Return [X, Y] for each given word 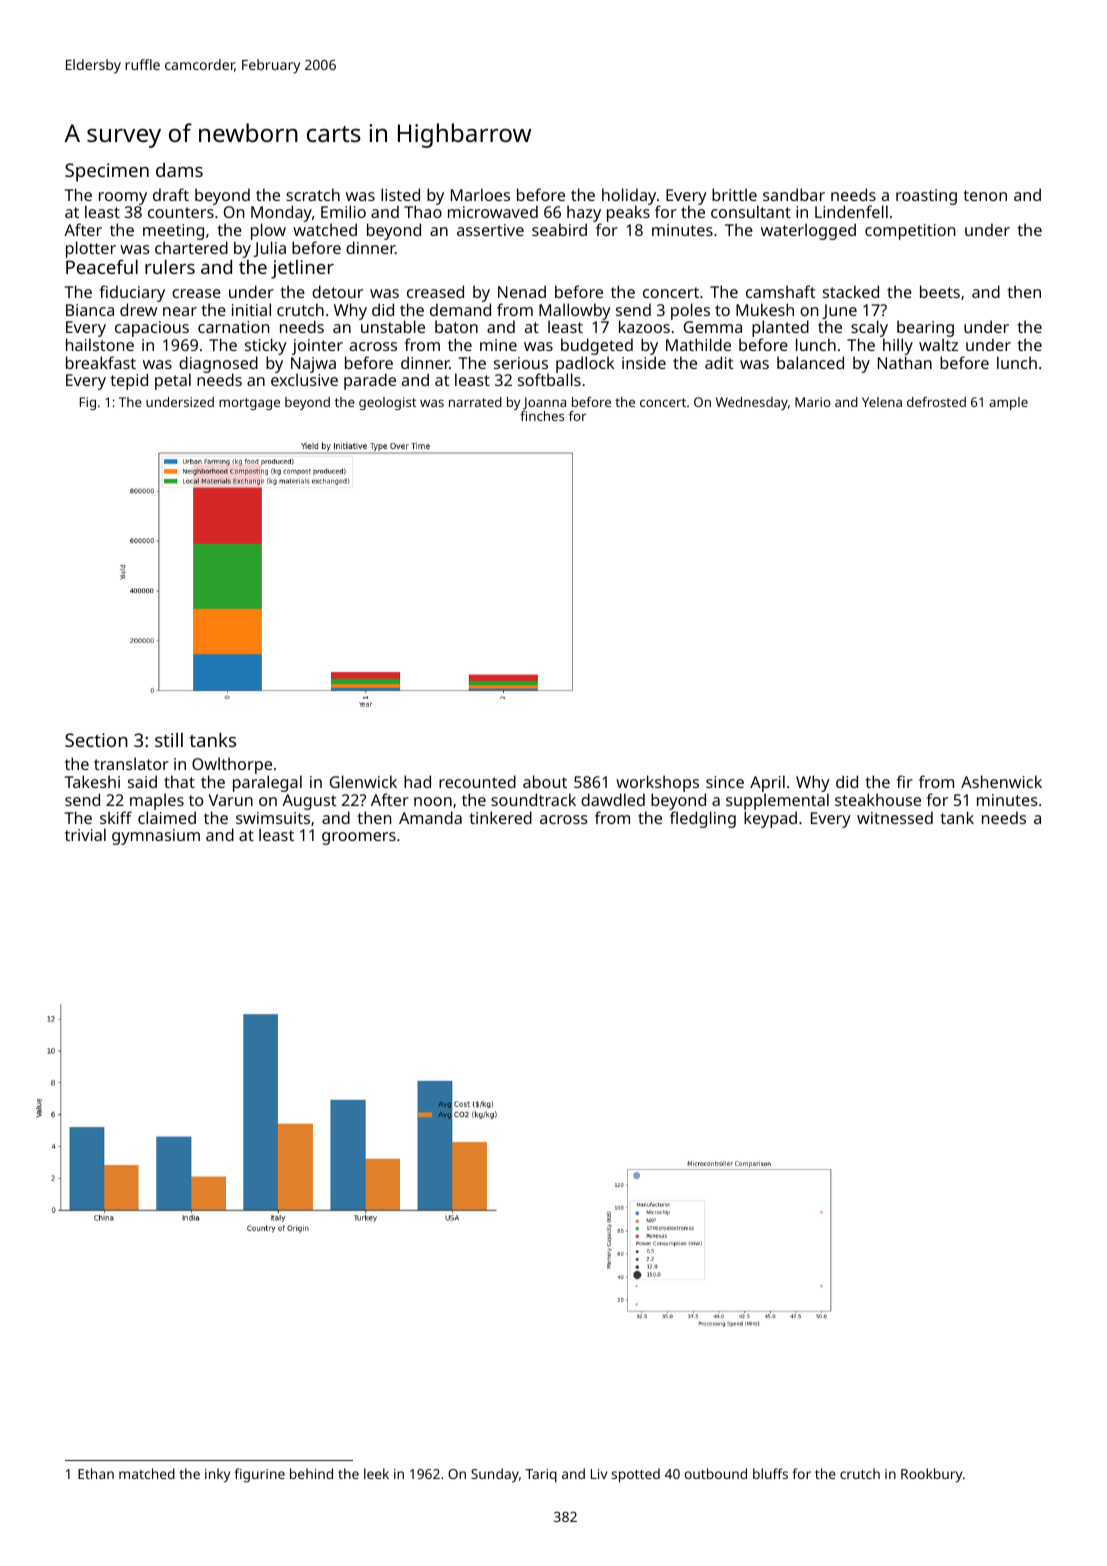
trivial [85, 834]
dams [179, 170]
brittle [734, 194]
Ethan [96, 1473]
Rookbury [931, 1475]
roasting [926, 197]
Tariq [541, 1476]
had [417, 781]
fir [905, 781]
